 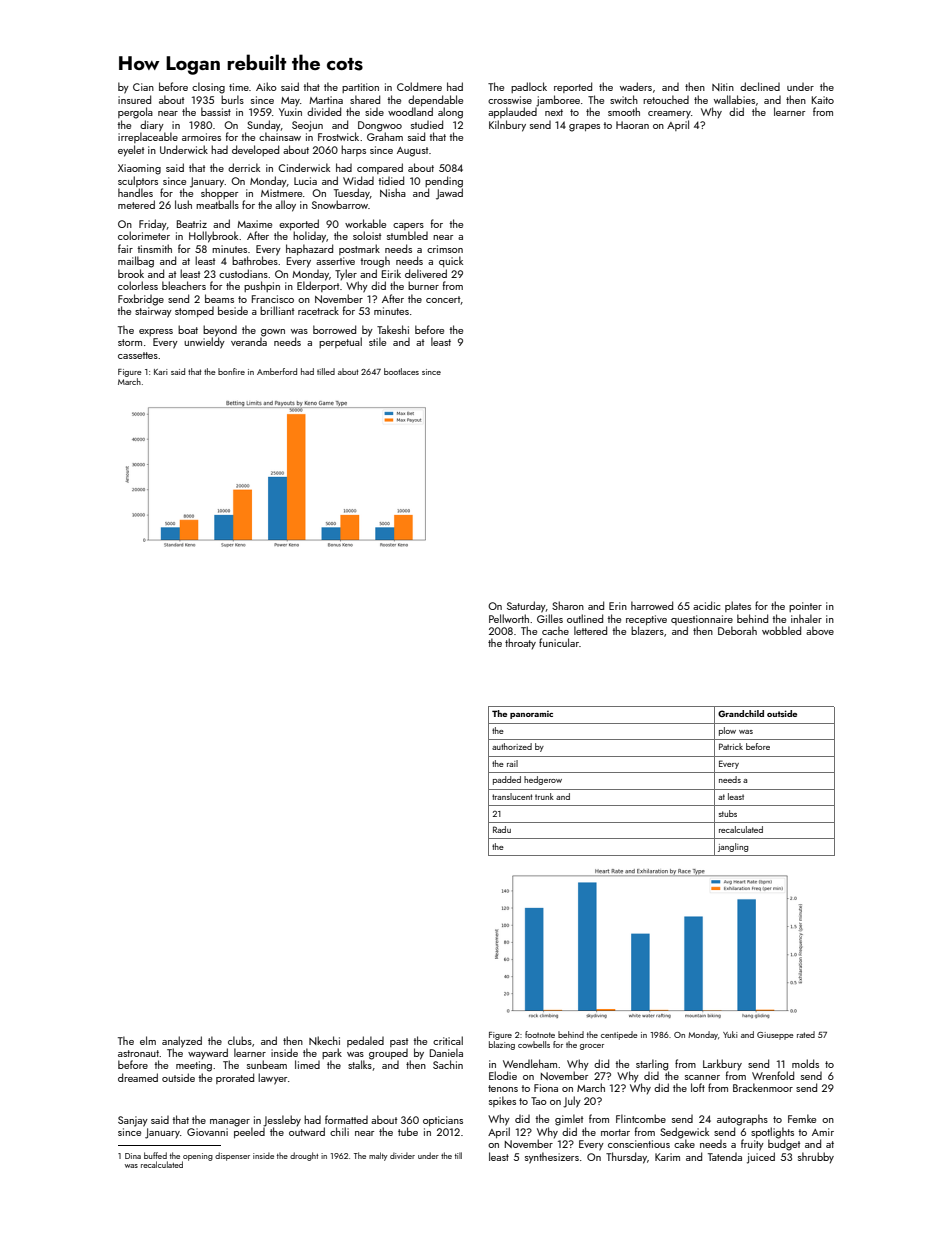 What do you see at coordinates (231, 371) in the image?
I see `bonfire` at bounding box center [231, 371].
